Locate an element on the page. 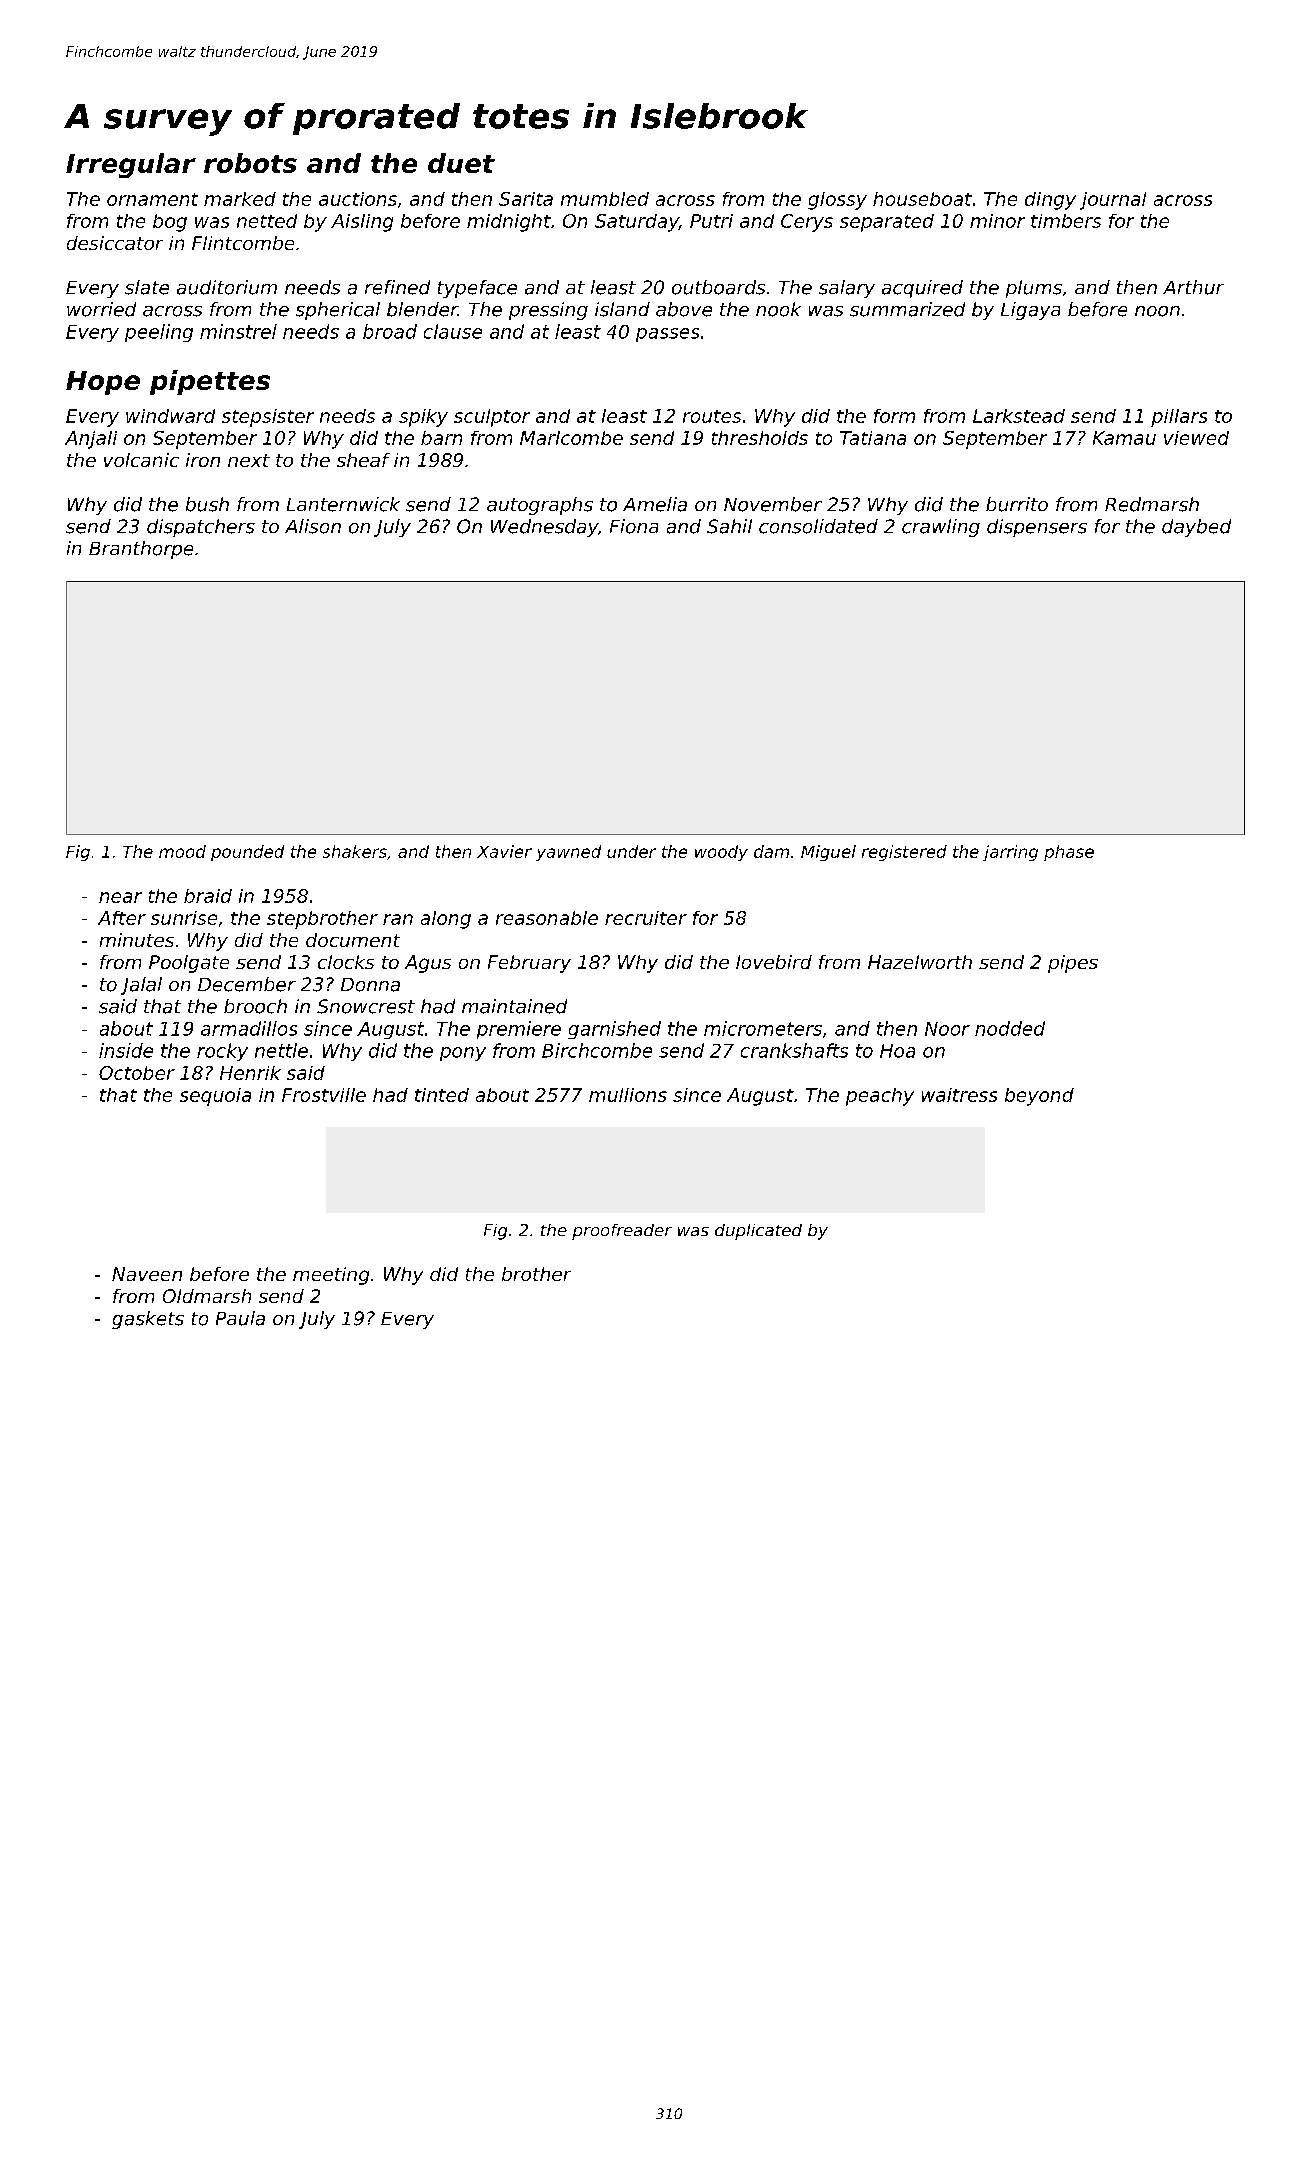 The width and height of the image is (1311, 2159). maintained is located at coordinates (514, 1006).
